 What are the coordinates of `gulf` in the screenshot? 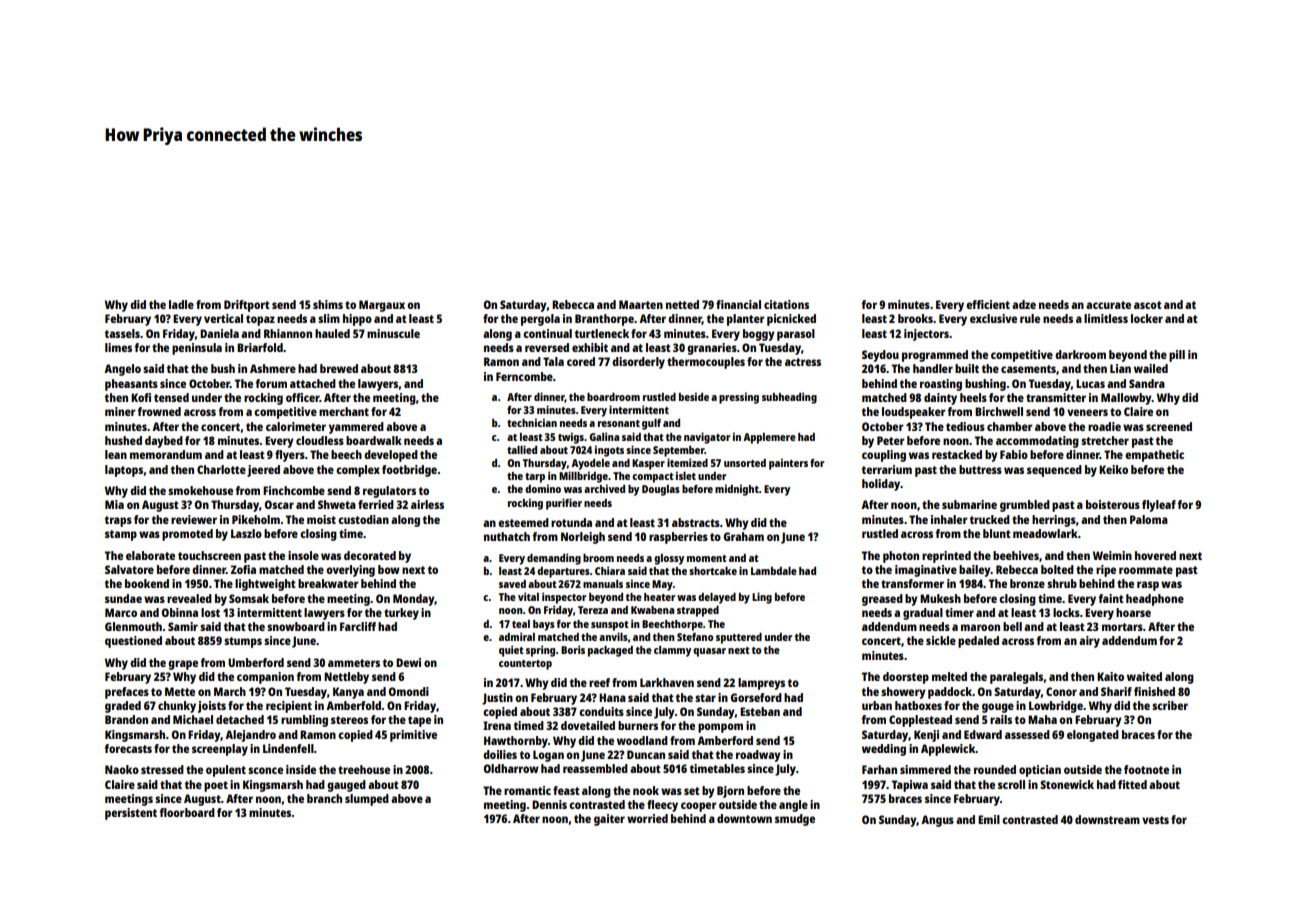 It's located at (651, 424).
